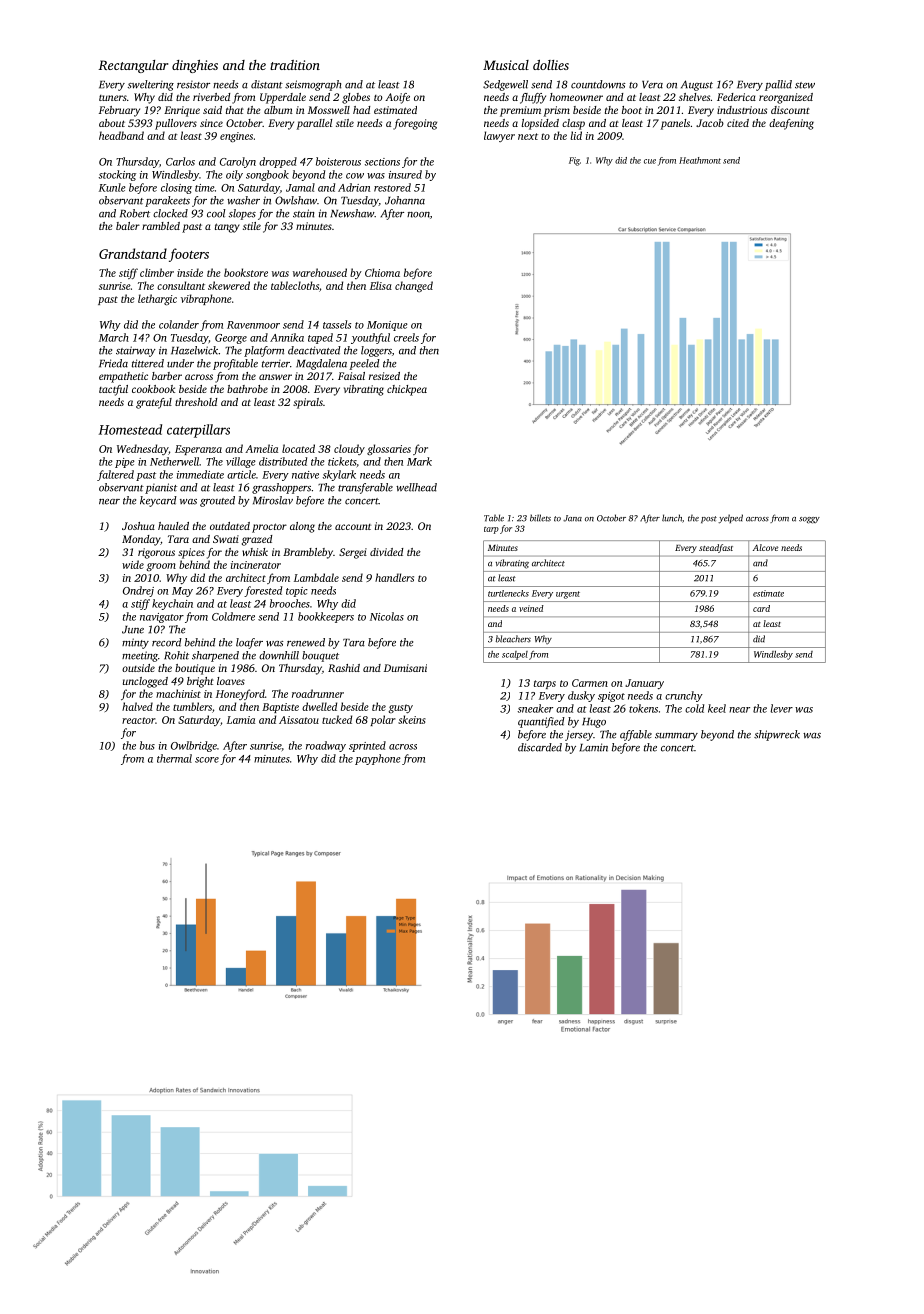 This screenshot has width=924, height=1314. What do you see at coordinates (636, 735) in the screenshot?
I see `affable` at bounding box center [636, 735].
